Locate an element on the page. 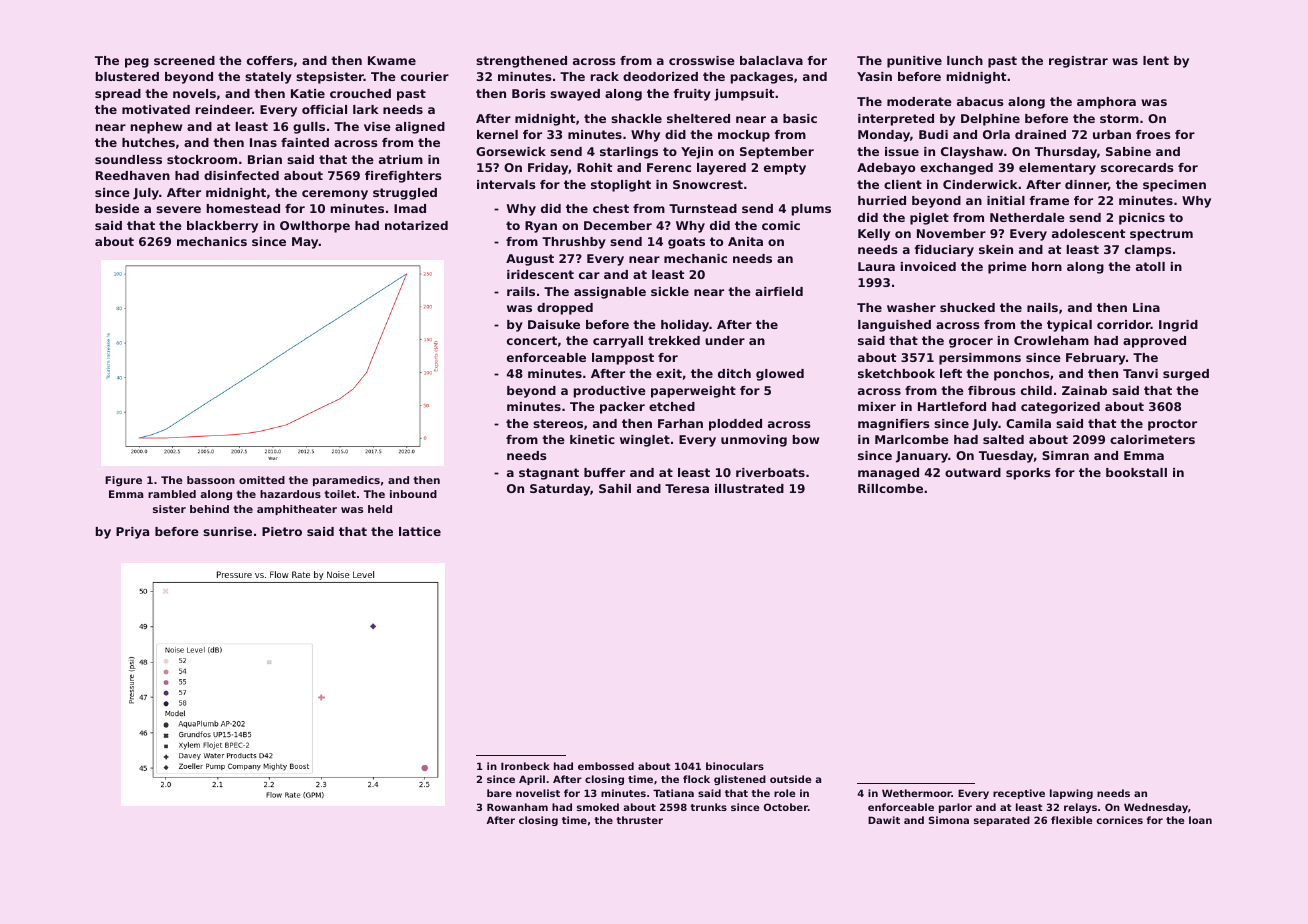 This document has height=924, width=1308. starlings is located at coordinates (629, 153).
